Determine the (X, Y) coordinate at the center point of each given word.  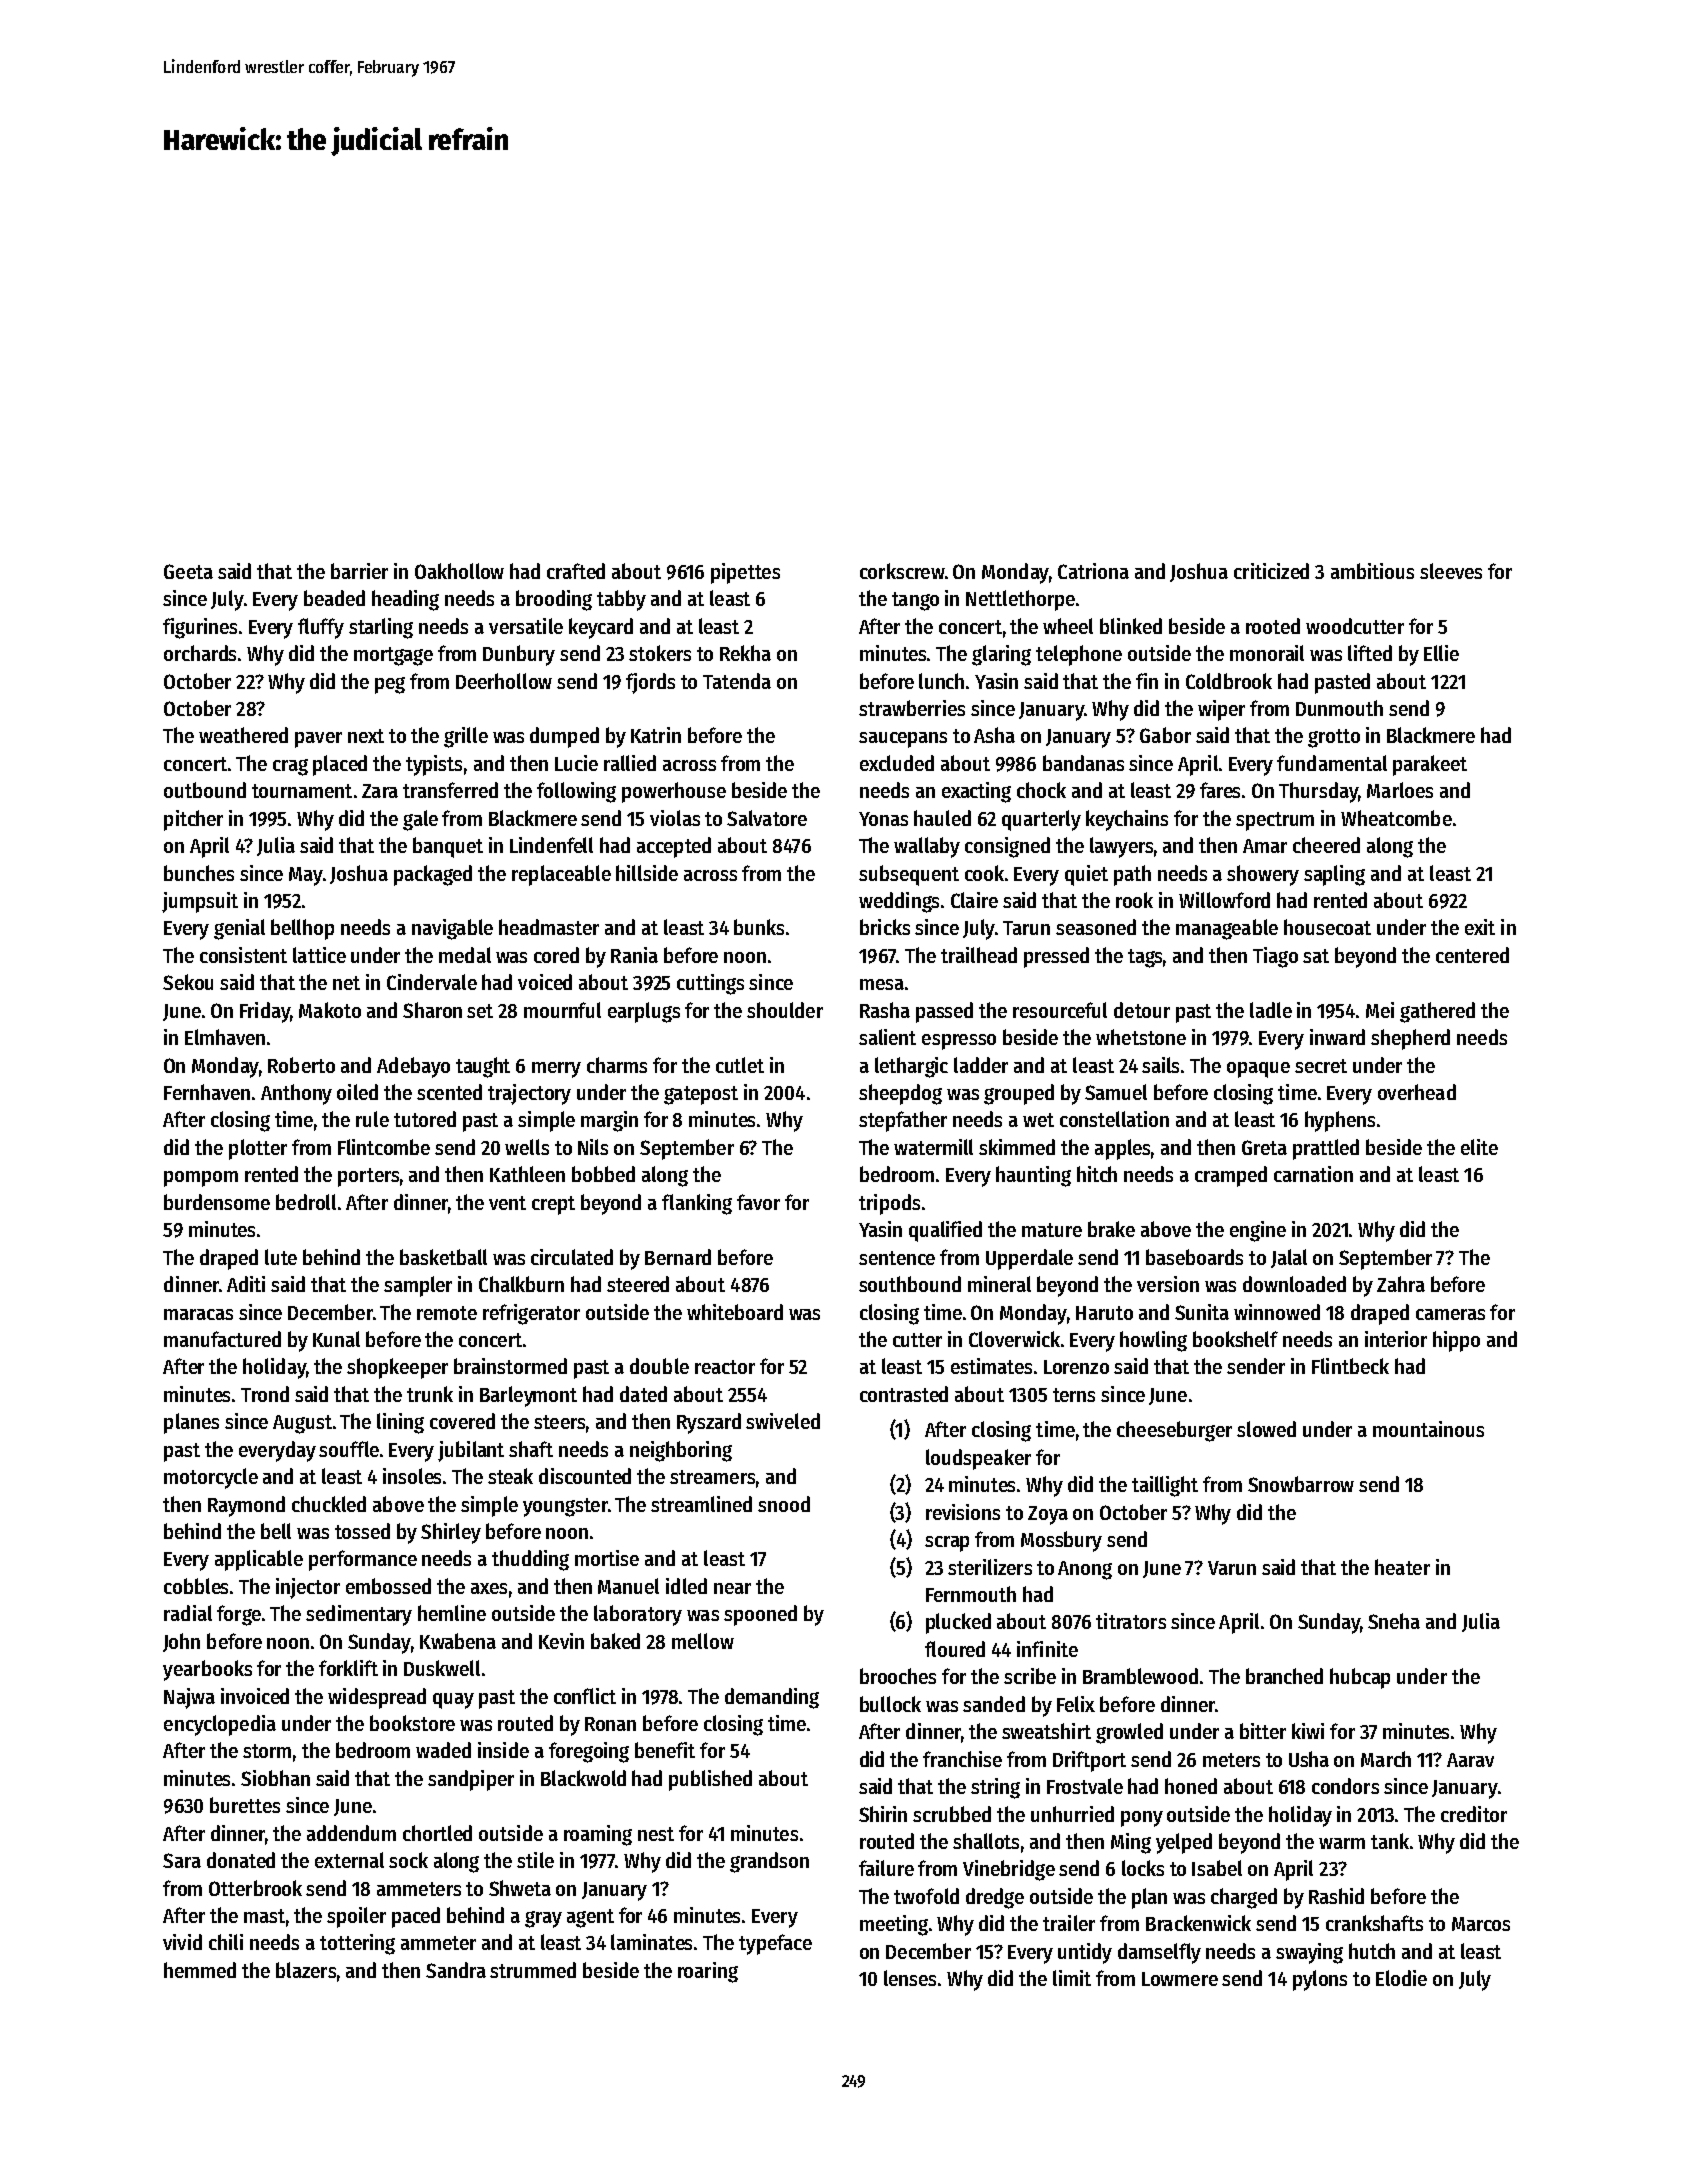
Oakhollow (459, 571)
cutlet (740, 1065)
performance (363, 1560)
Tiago (1275, 957)
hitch (1097, 1174)
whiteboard (735, 1312)
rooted (1273, 626)
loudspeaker (978, 1459)
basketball (443, 1257)
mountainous (1428, 1429)
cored (556, 955)
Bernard (678, 1257)
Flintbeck (1350, 1366)
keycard (601, 628)
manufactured (222, 1339)
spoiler (356, 1917)
